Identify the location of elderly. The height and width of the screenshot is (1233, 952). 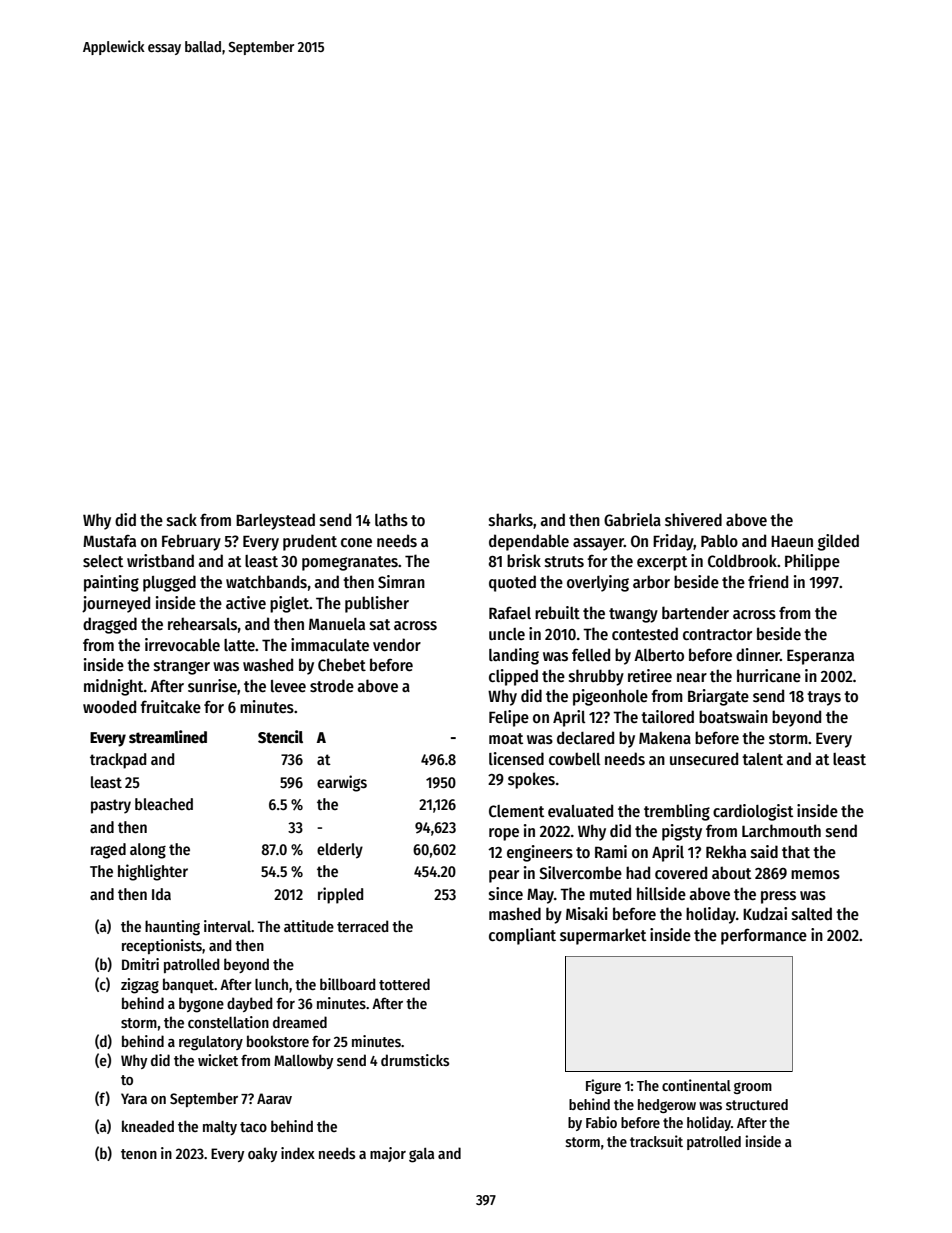
(340, 851).
